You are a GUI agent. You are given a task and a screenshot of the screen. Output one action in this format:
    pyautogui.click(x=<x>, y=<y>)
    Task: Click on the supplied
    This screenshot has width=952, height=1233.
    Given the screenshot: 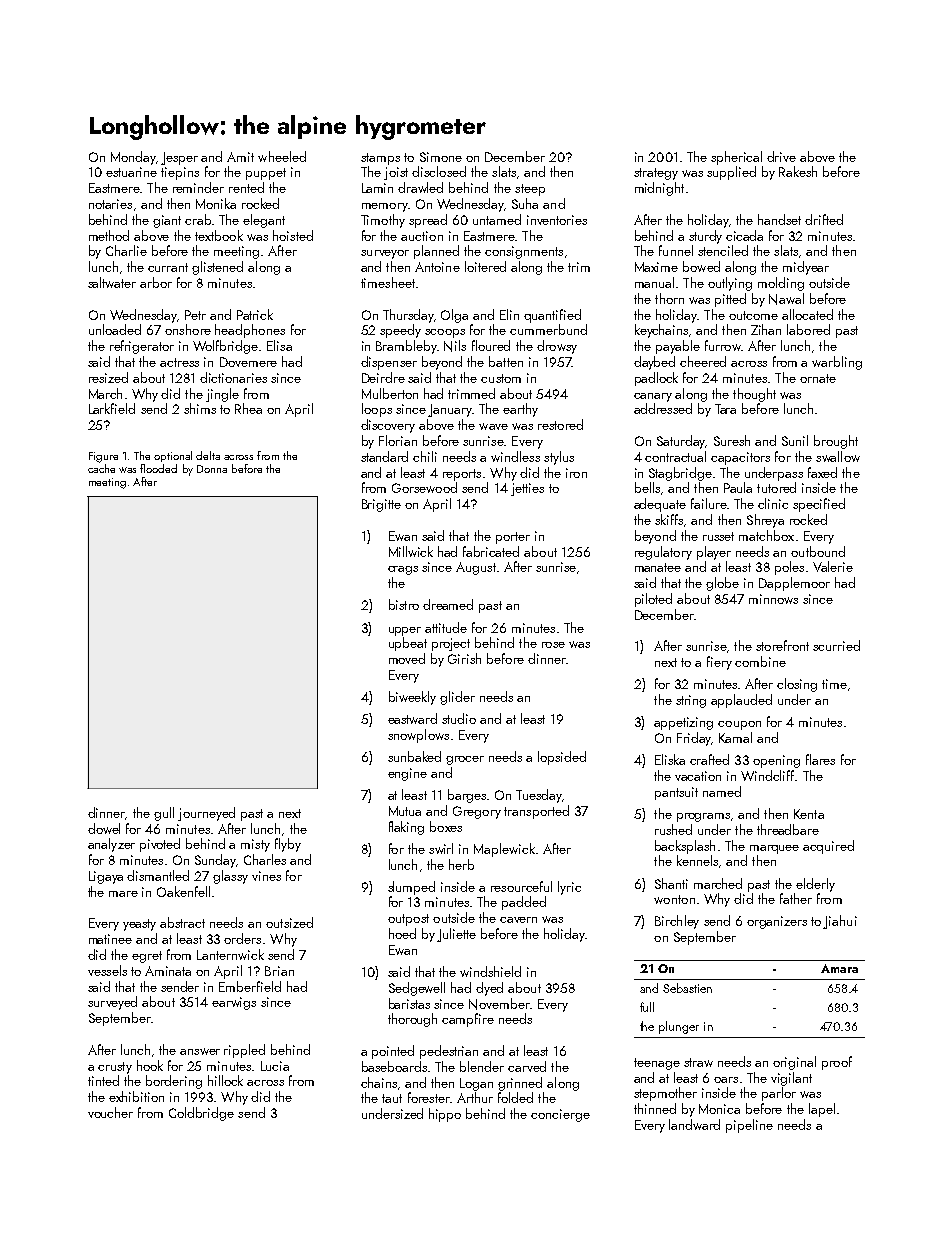 What is the action you would take?
    pyautogui.click(x=731, y=173)
